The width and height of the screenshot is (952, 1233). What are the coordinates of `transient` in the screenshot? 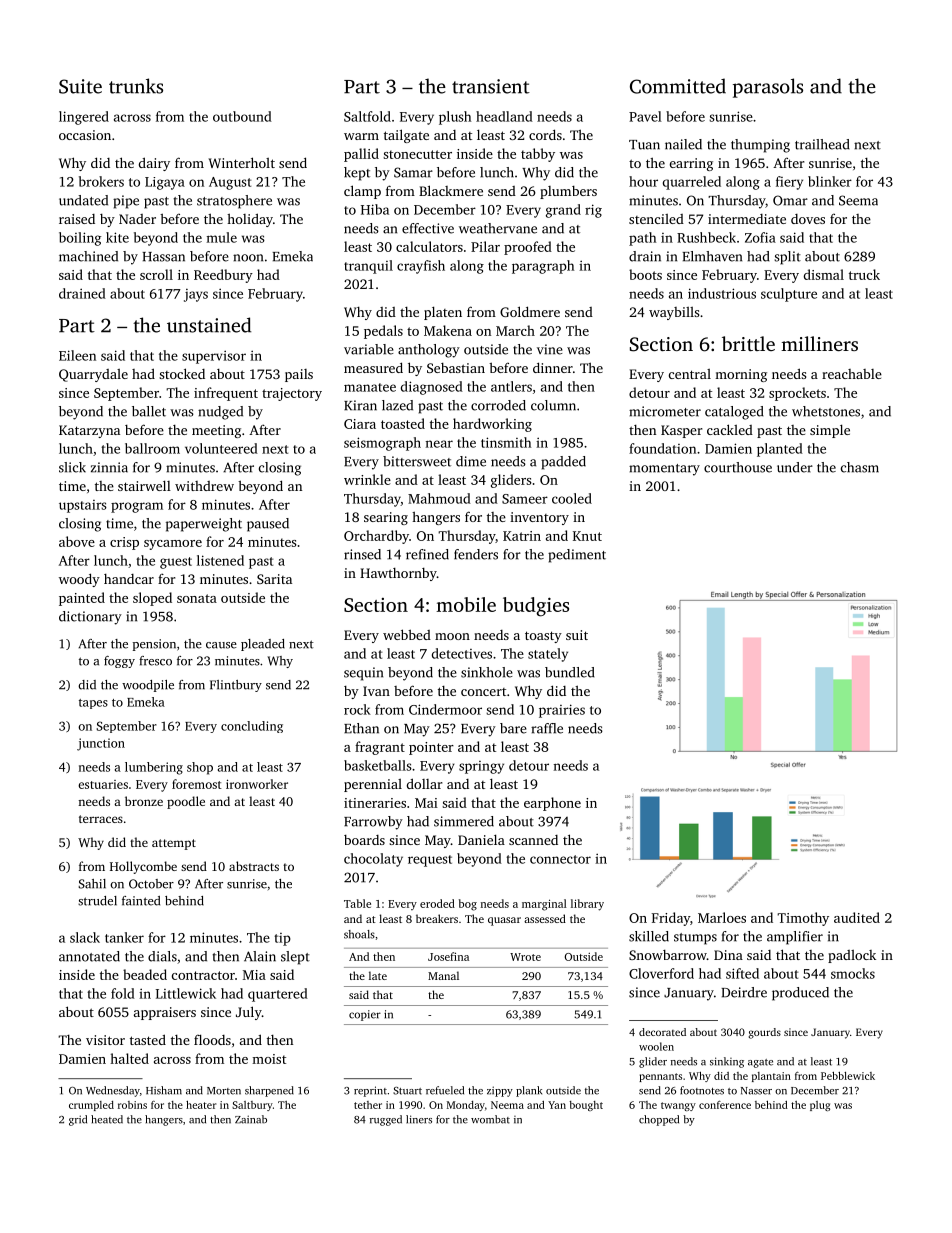 It's located at (491, 86).
